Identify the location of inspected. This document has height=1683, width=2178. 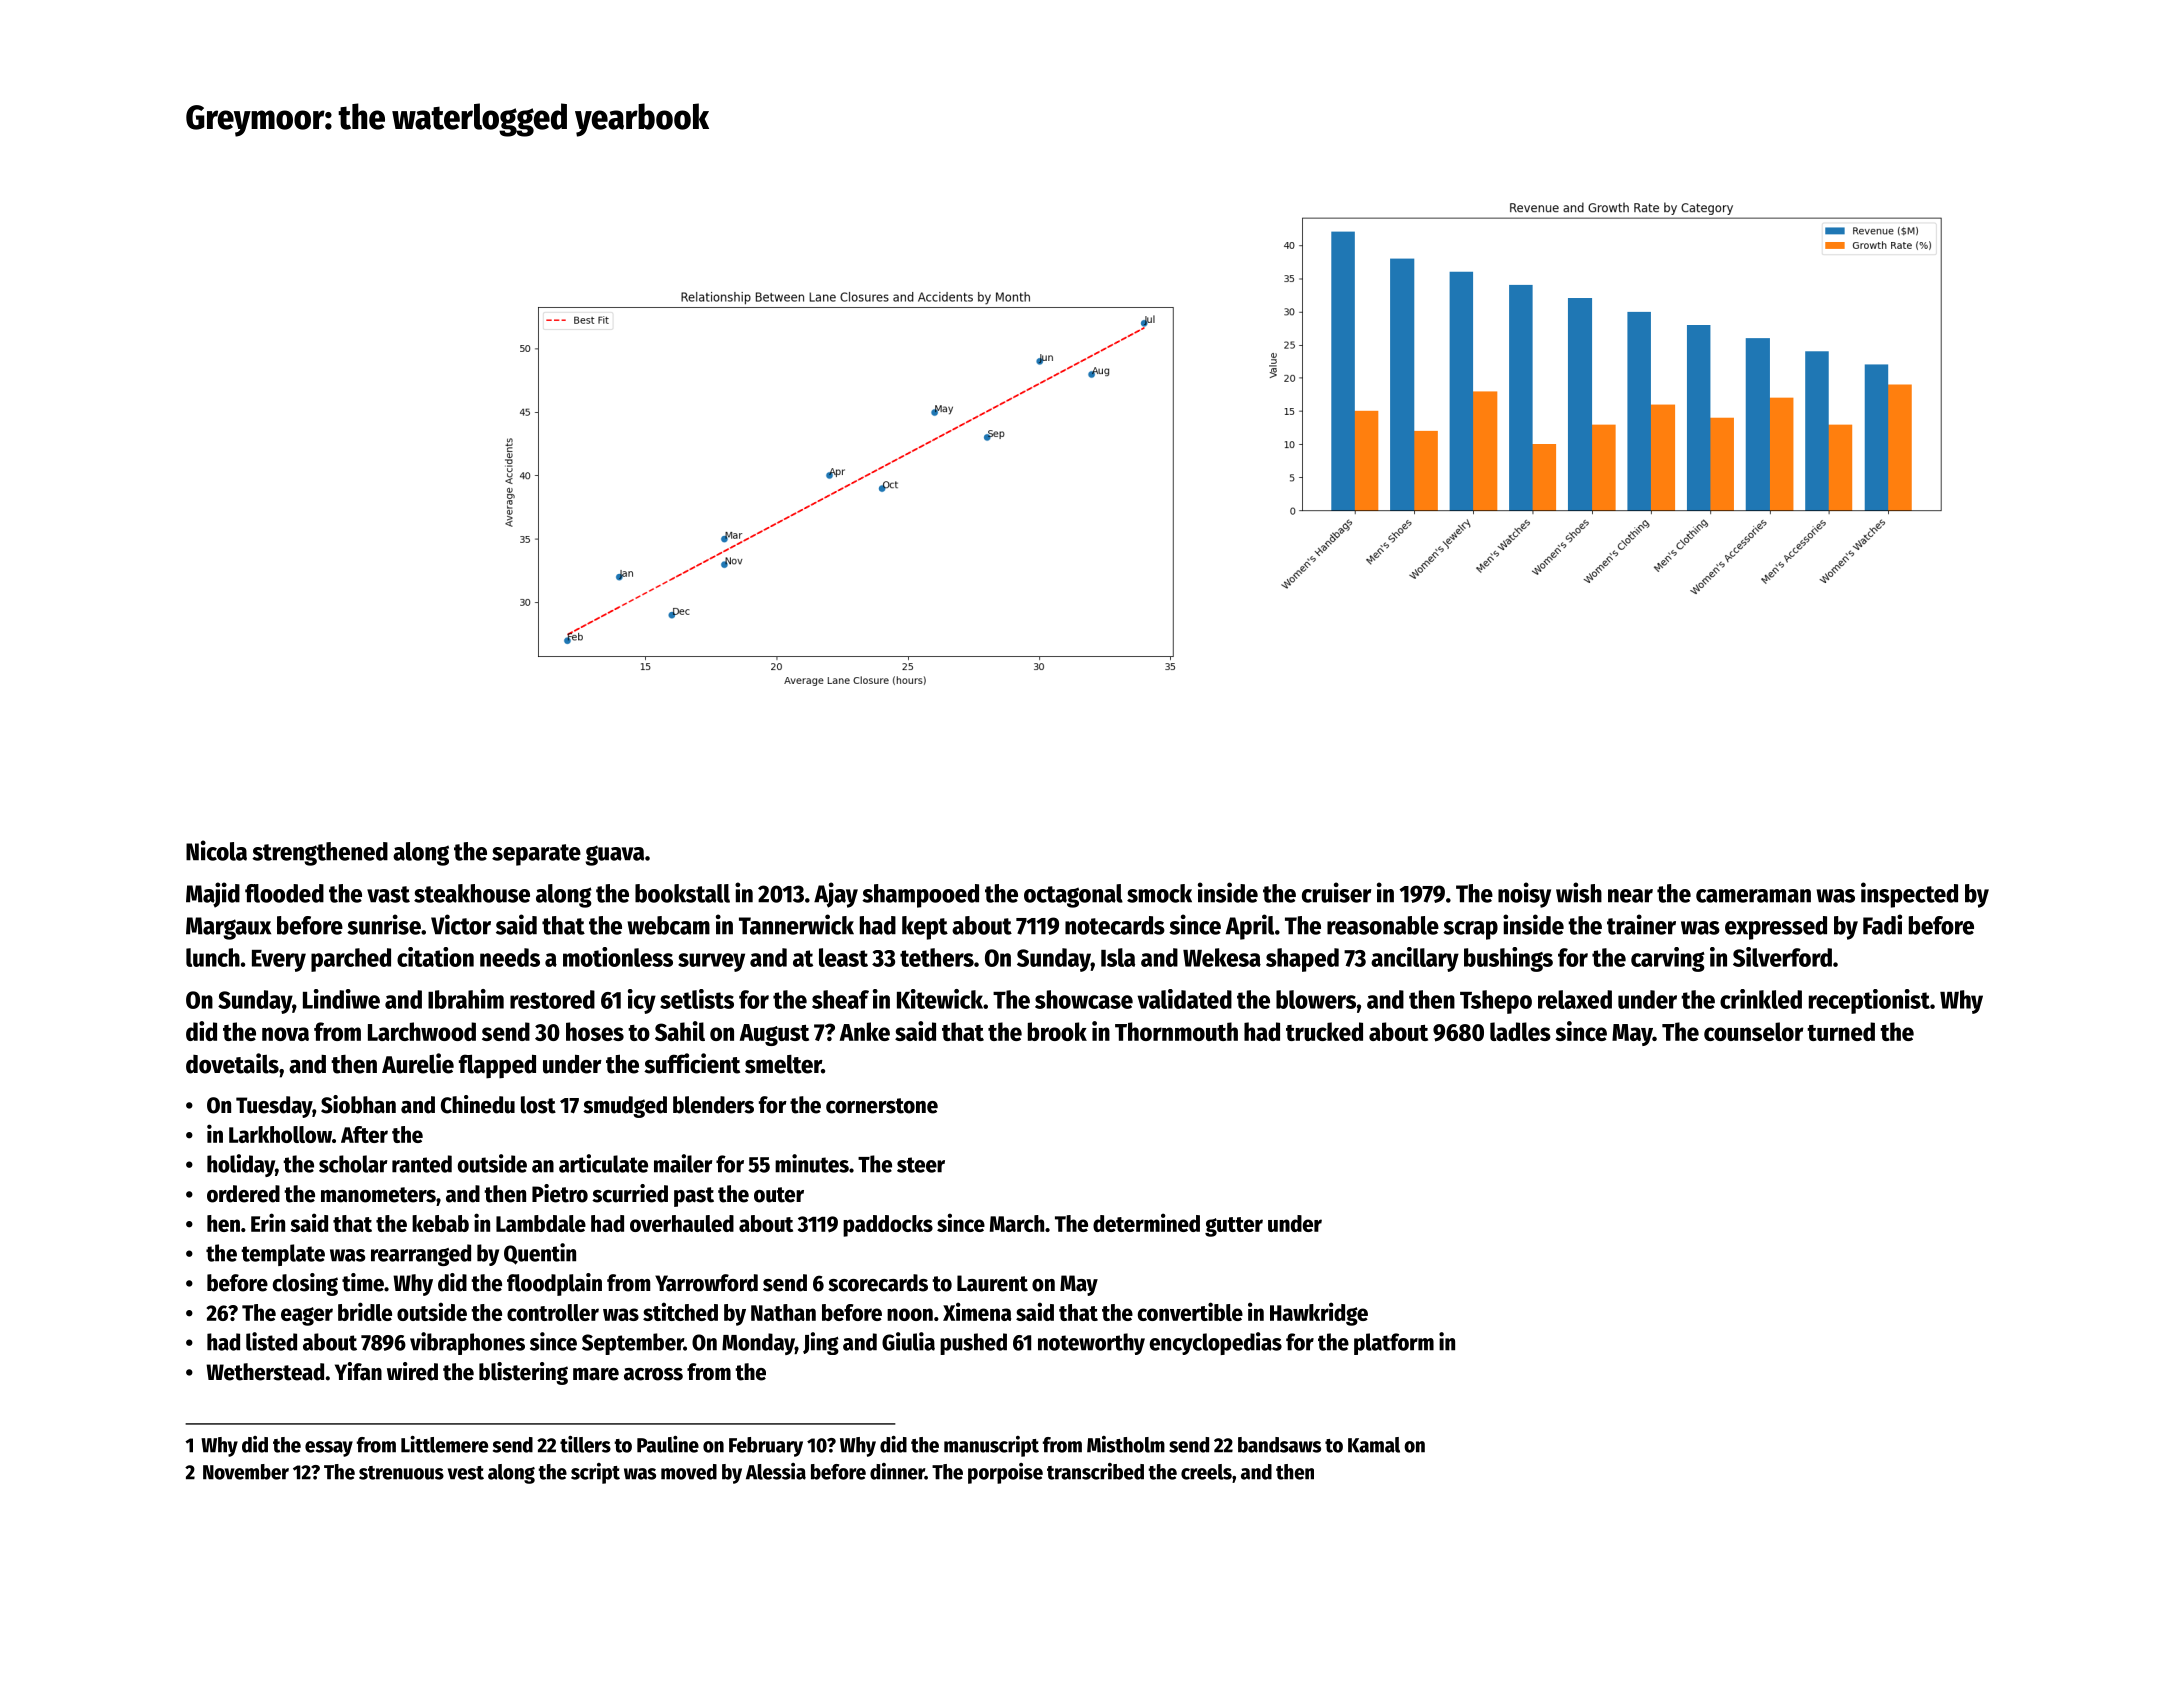
(1909, 895).
